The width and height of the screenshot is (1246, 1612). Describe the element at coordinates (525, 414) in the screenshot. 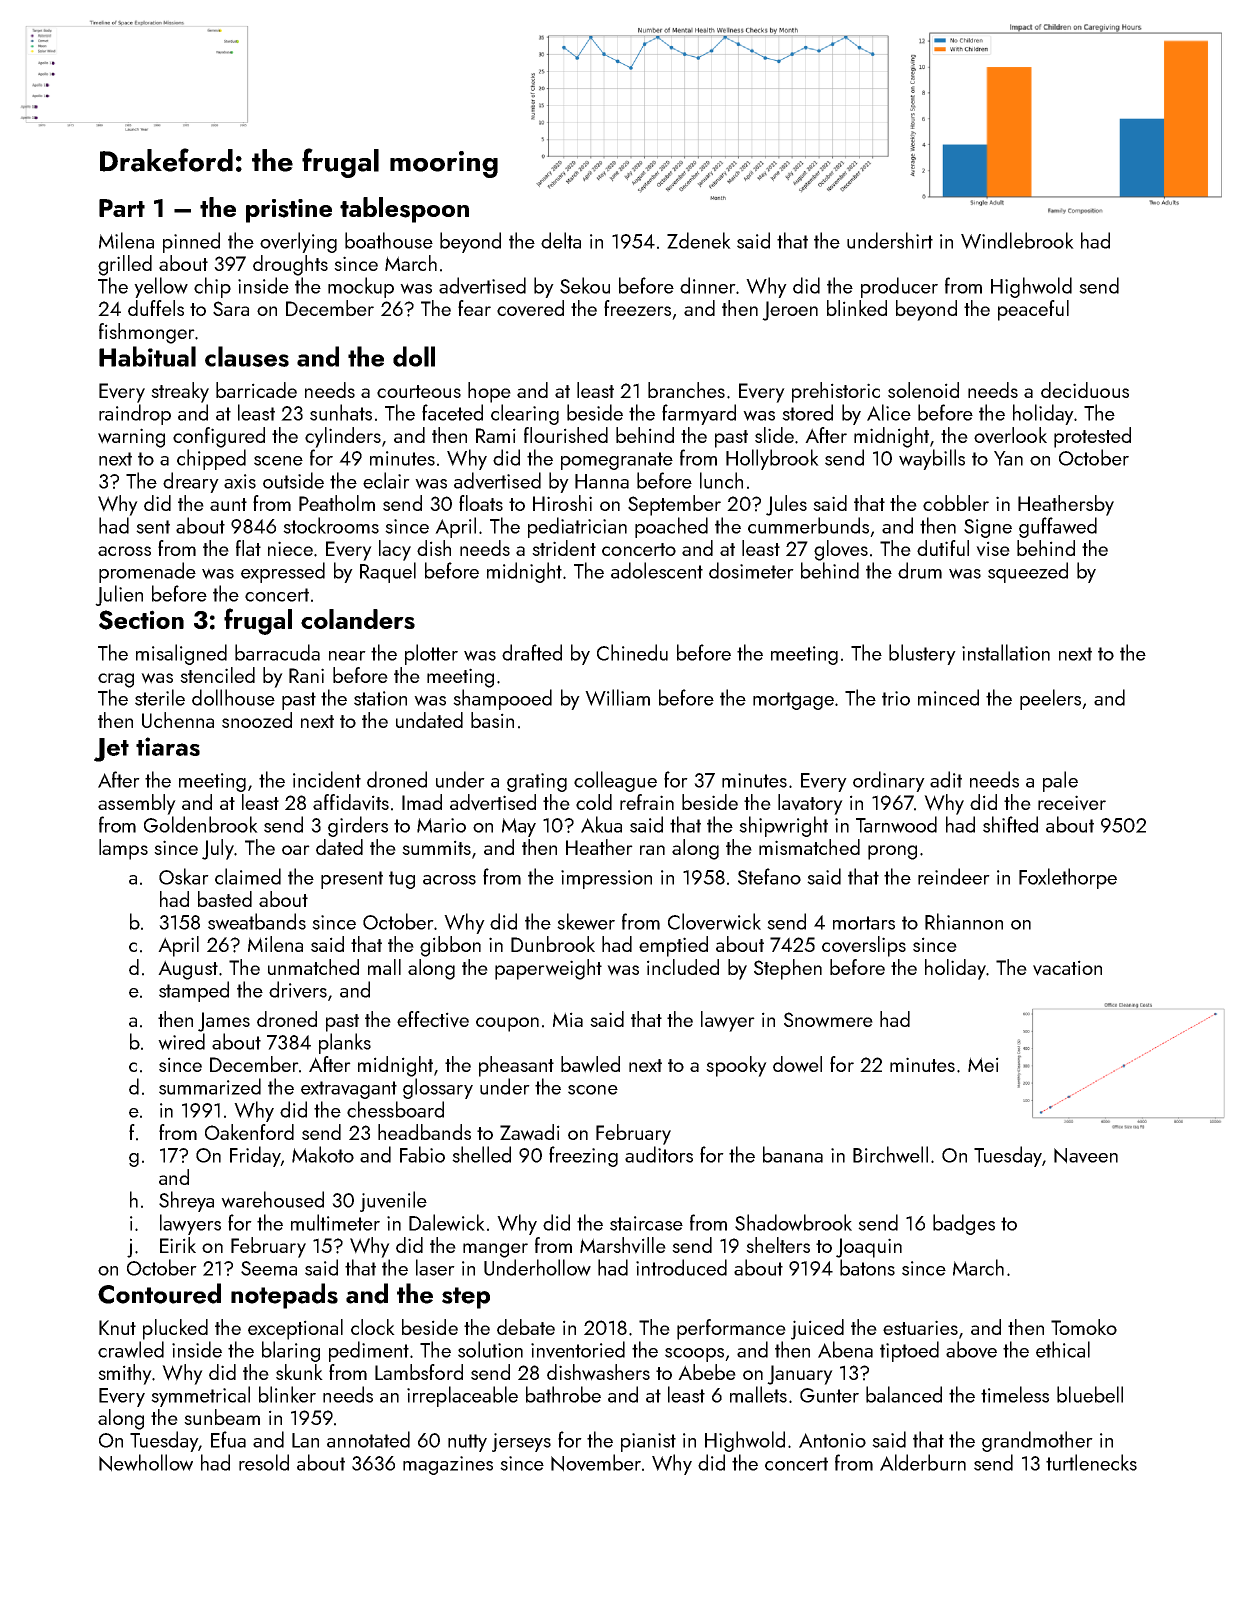

I see `clearing` at that location.
